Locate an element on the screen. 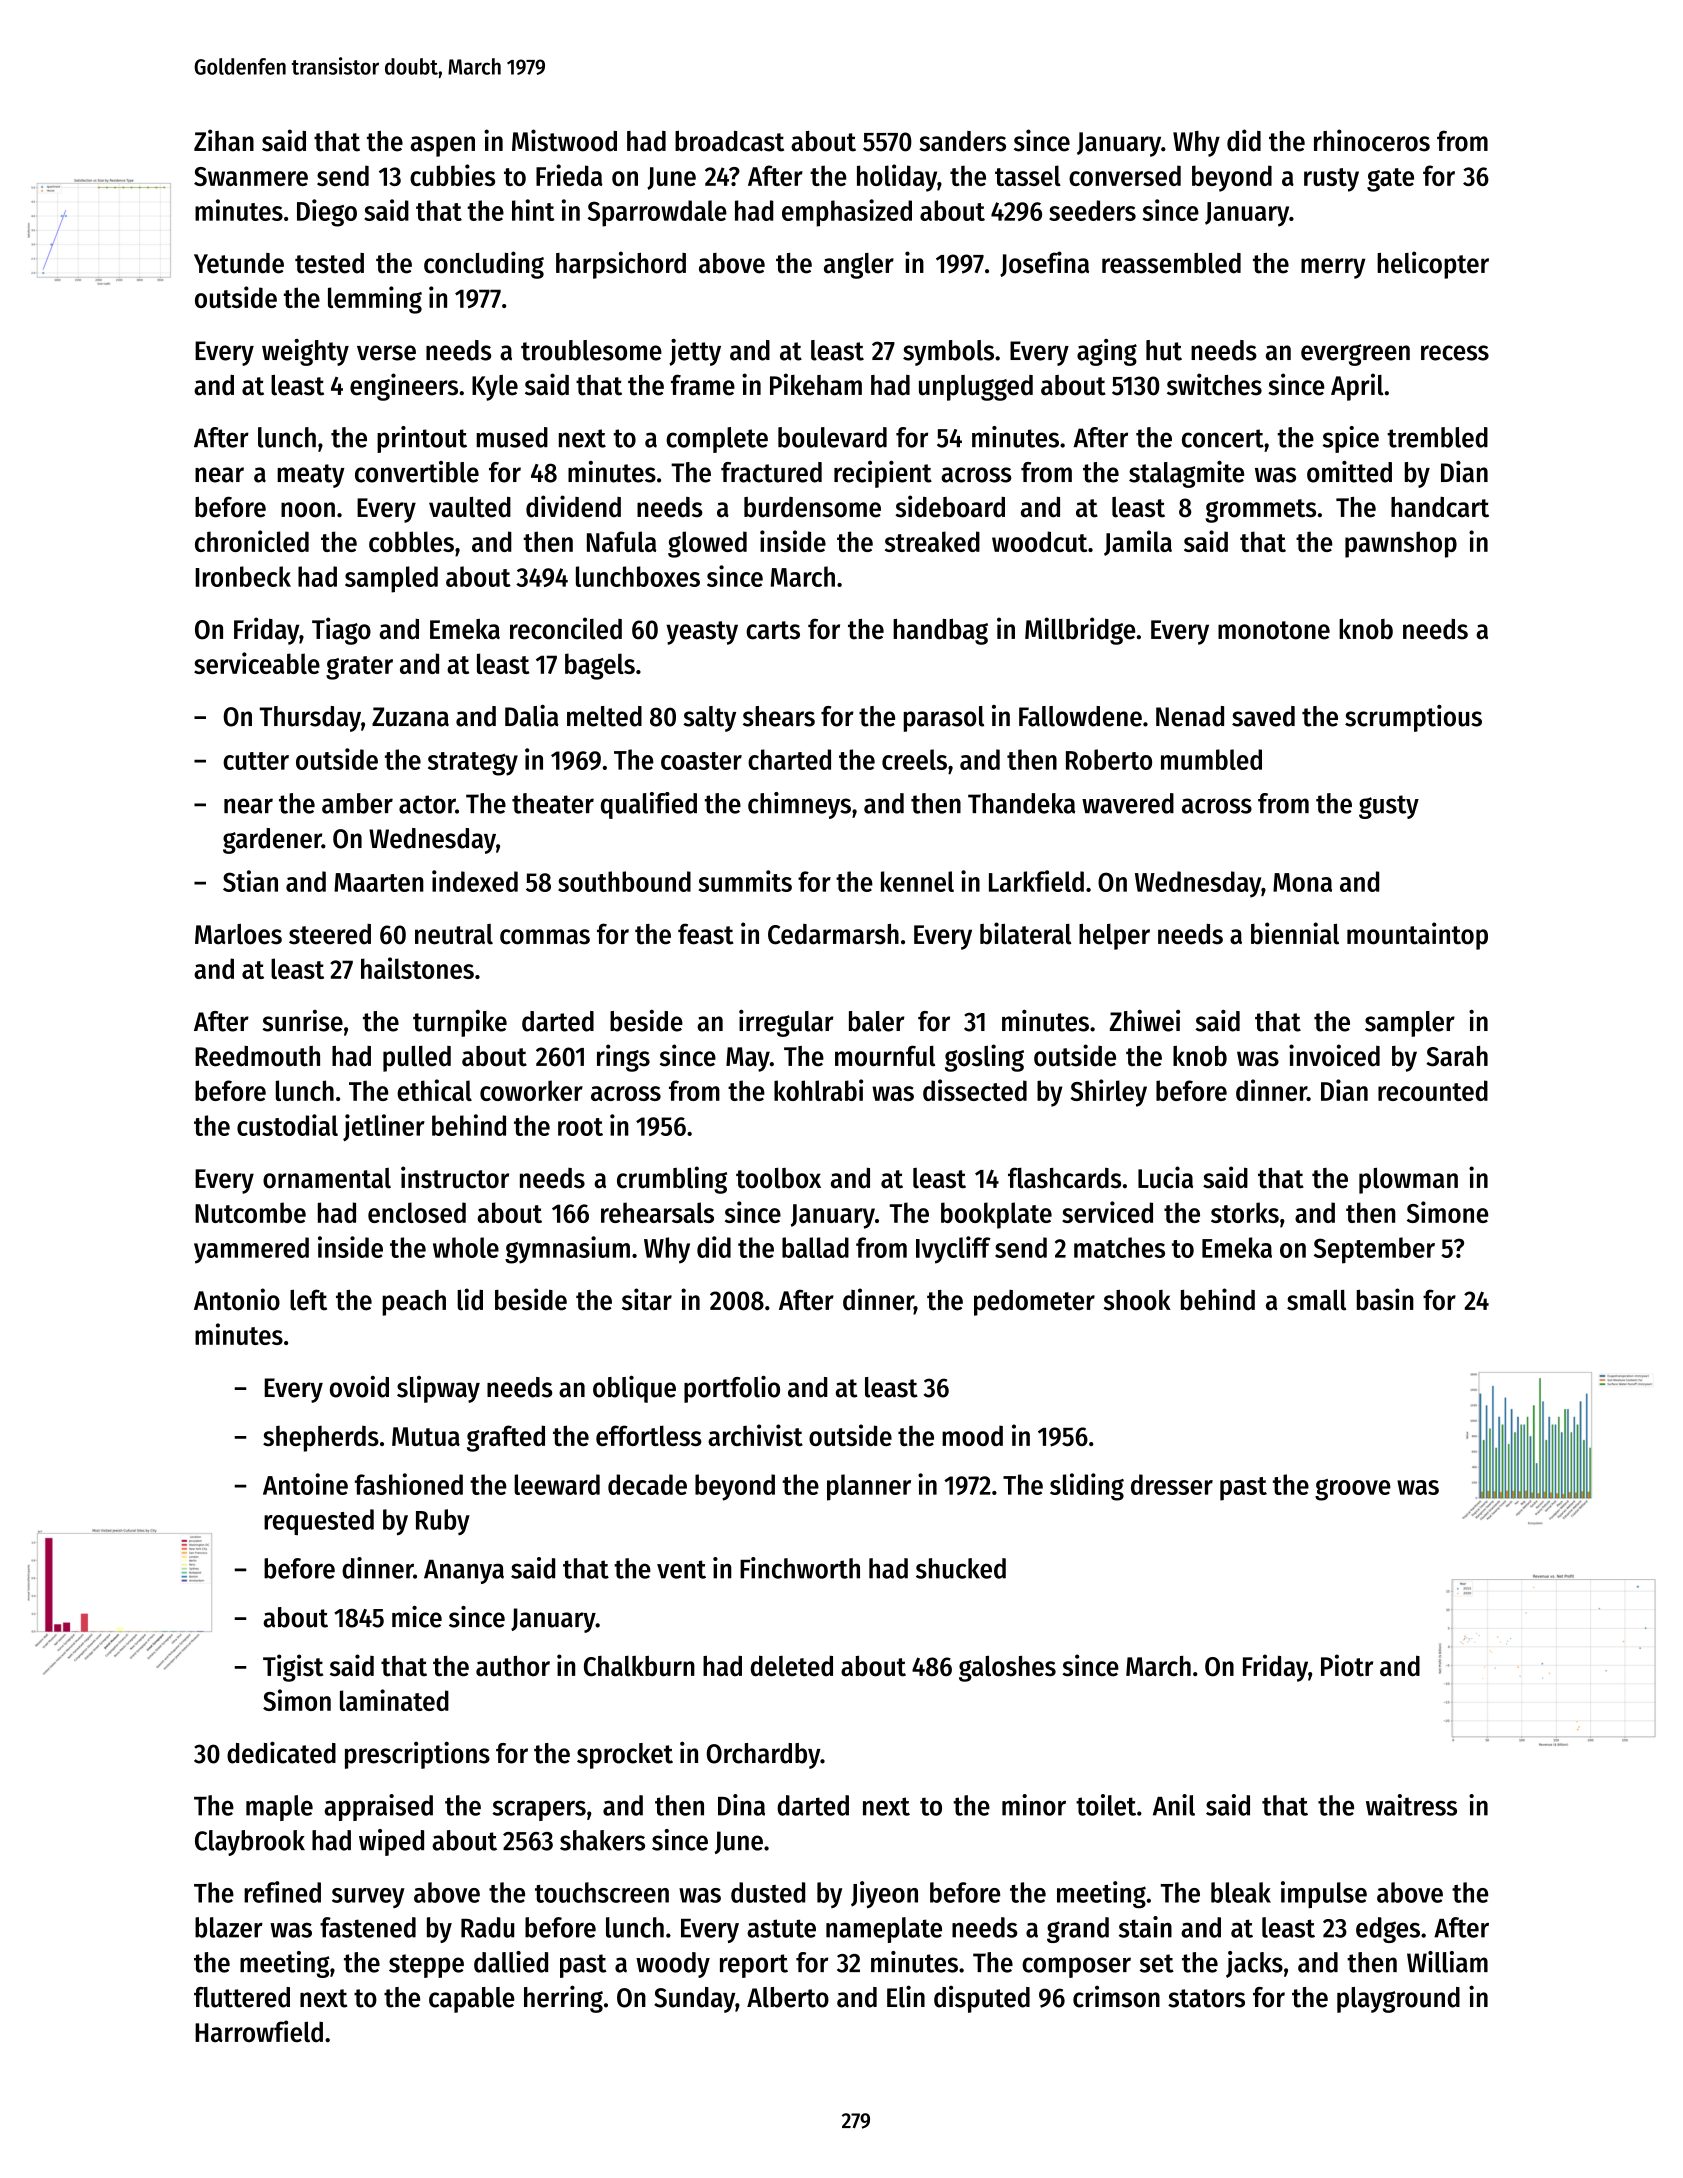  monotone is located at coordinates (1274, 630).
